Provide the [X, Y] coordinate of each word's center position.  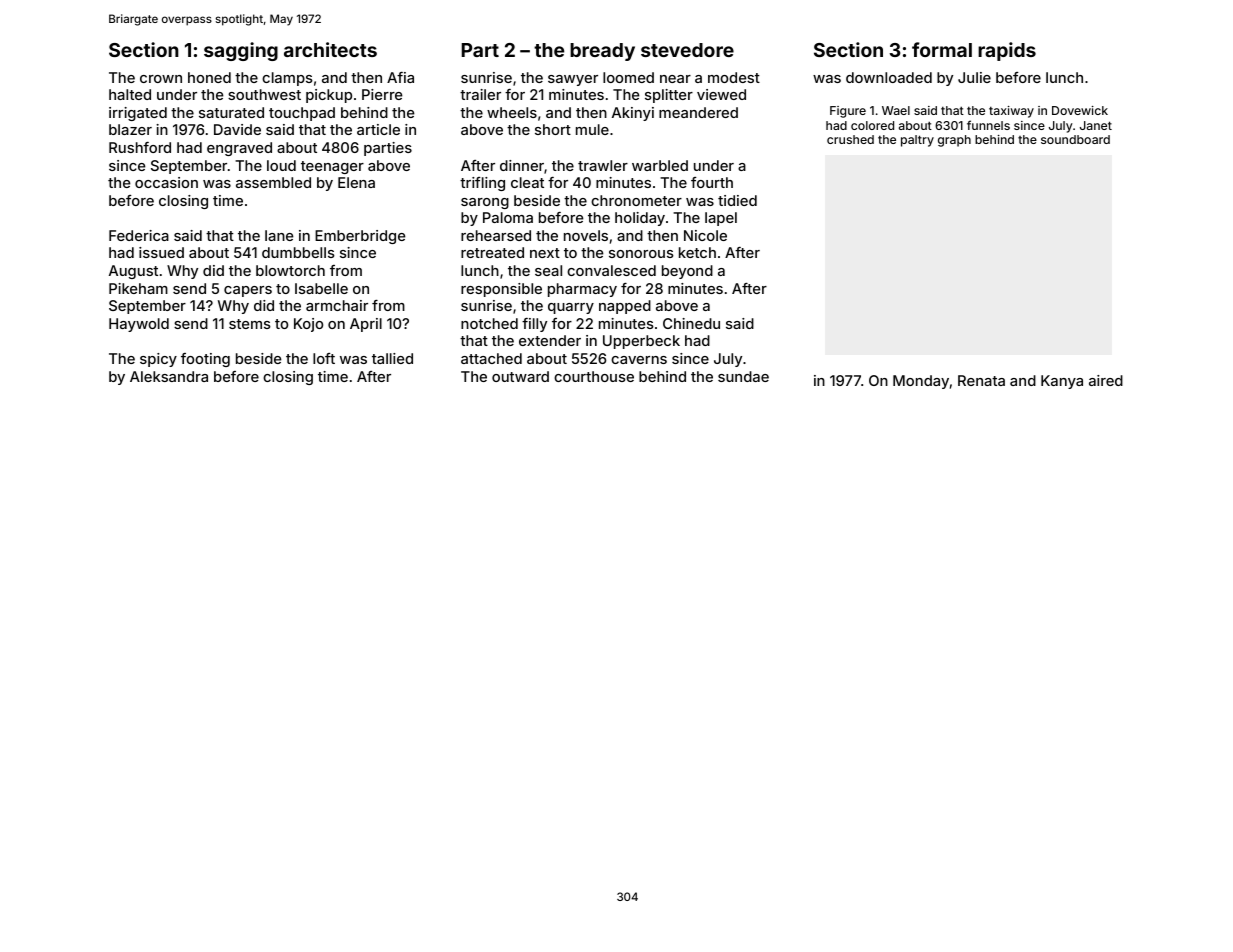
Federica [139, 235]
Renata [981, 380]
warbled [660, 165]
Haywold [139, 325]
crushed [850, 139]
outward [520, 376]
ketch [697, 252]
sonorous [641, 254]
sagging [241, 51]
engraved [239, 149]
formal [942, 49]
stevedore [687, 50]
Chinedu [691, 323]
